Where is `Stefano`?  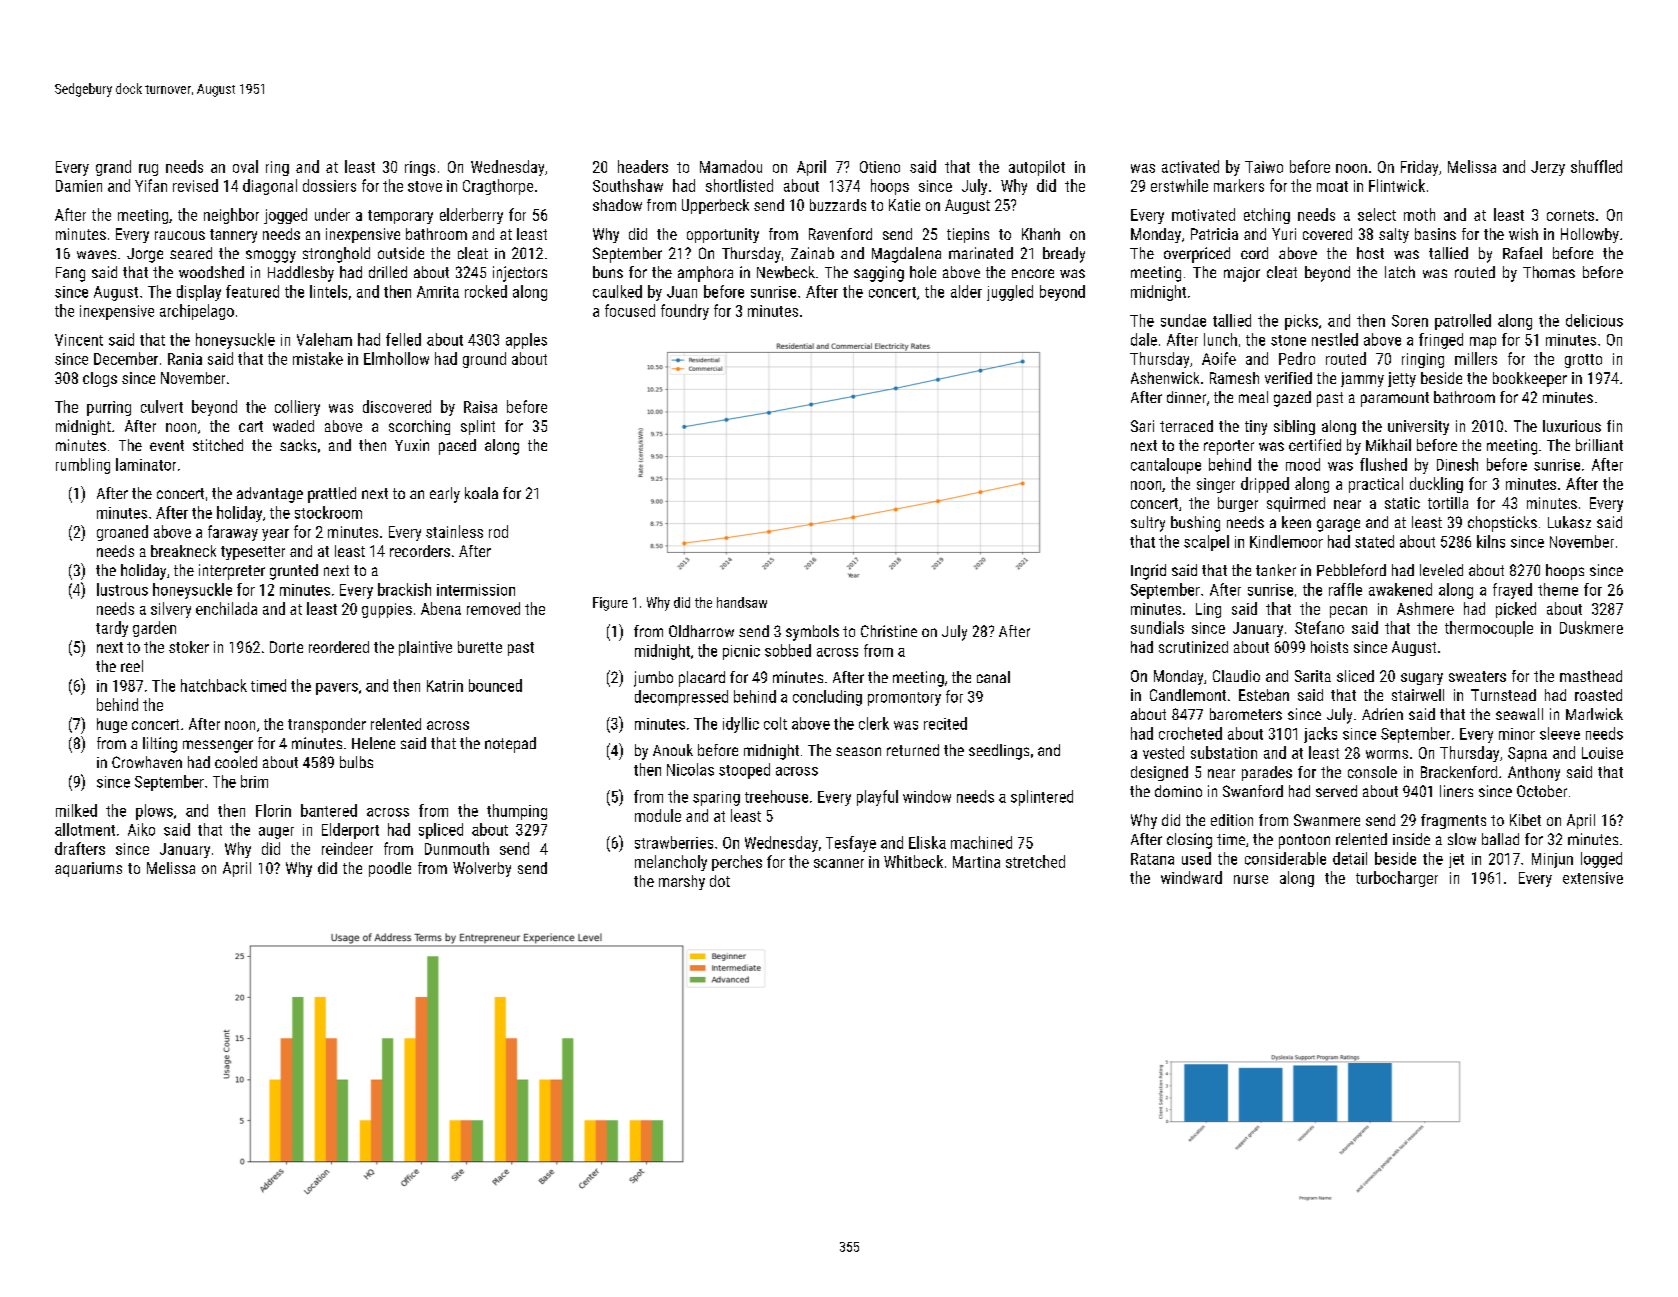
Stefano is located at coordinates (1319, 627).
